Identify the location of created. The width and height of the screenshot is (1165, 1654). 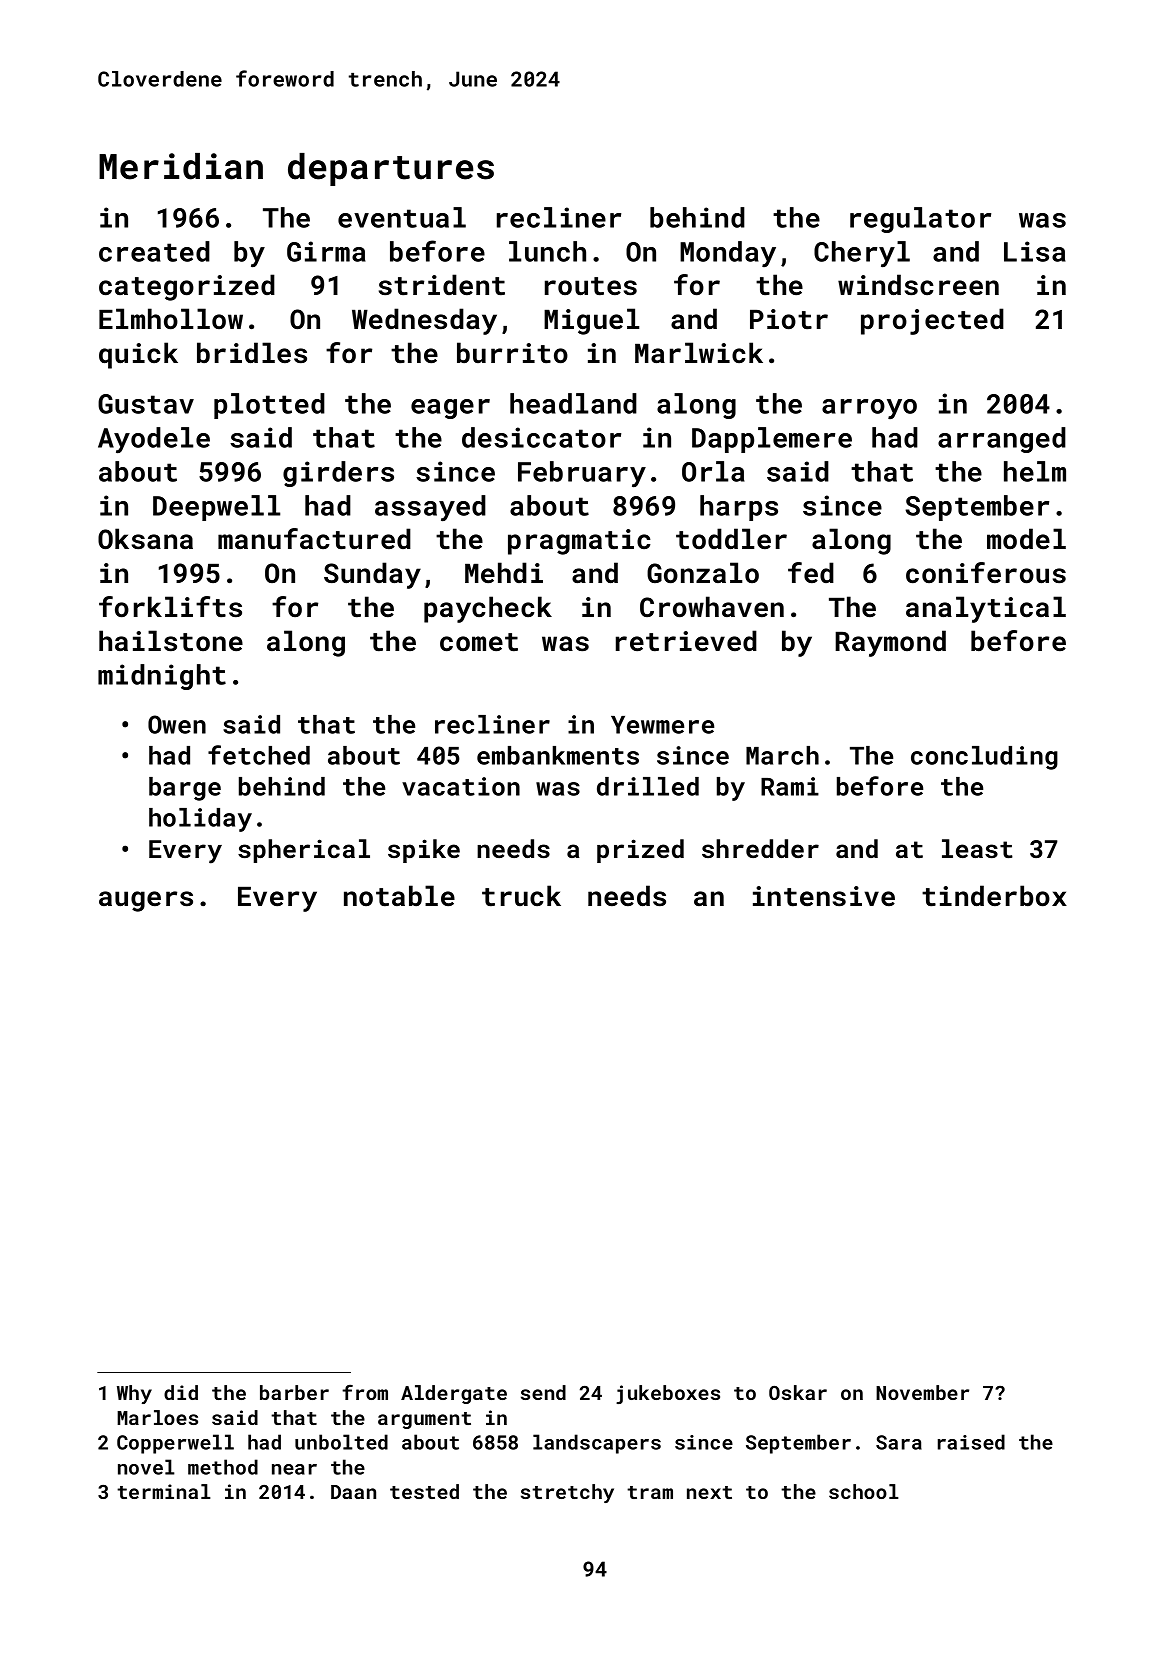
(154, 251).
